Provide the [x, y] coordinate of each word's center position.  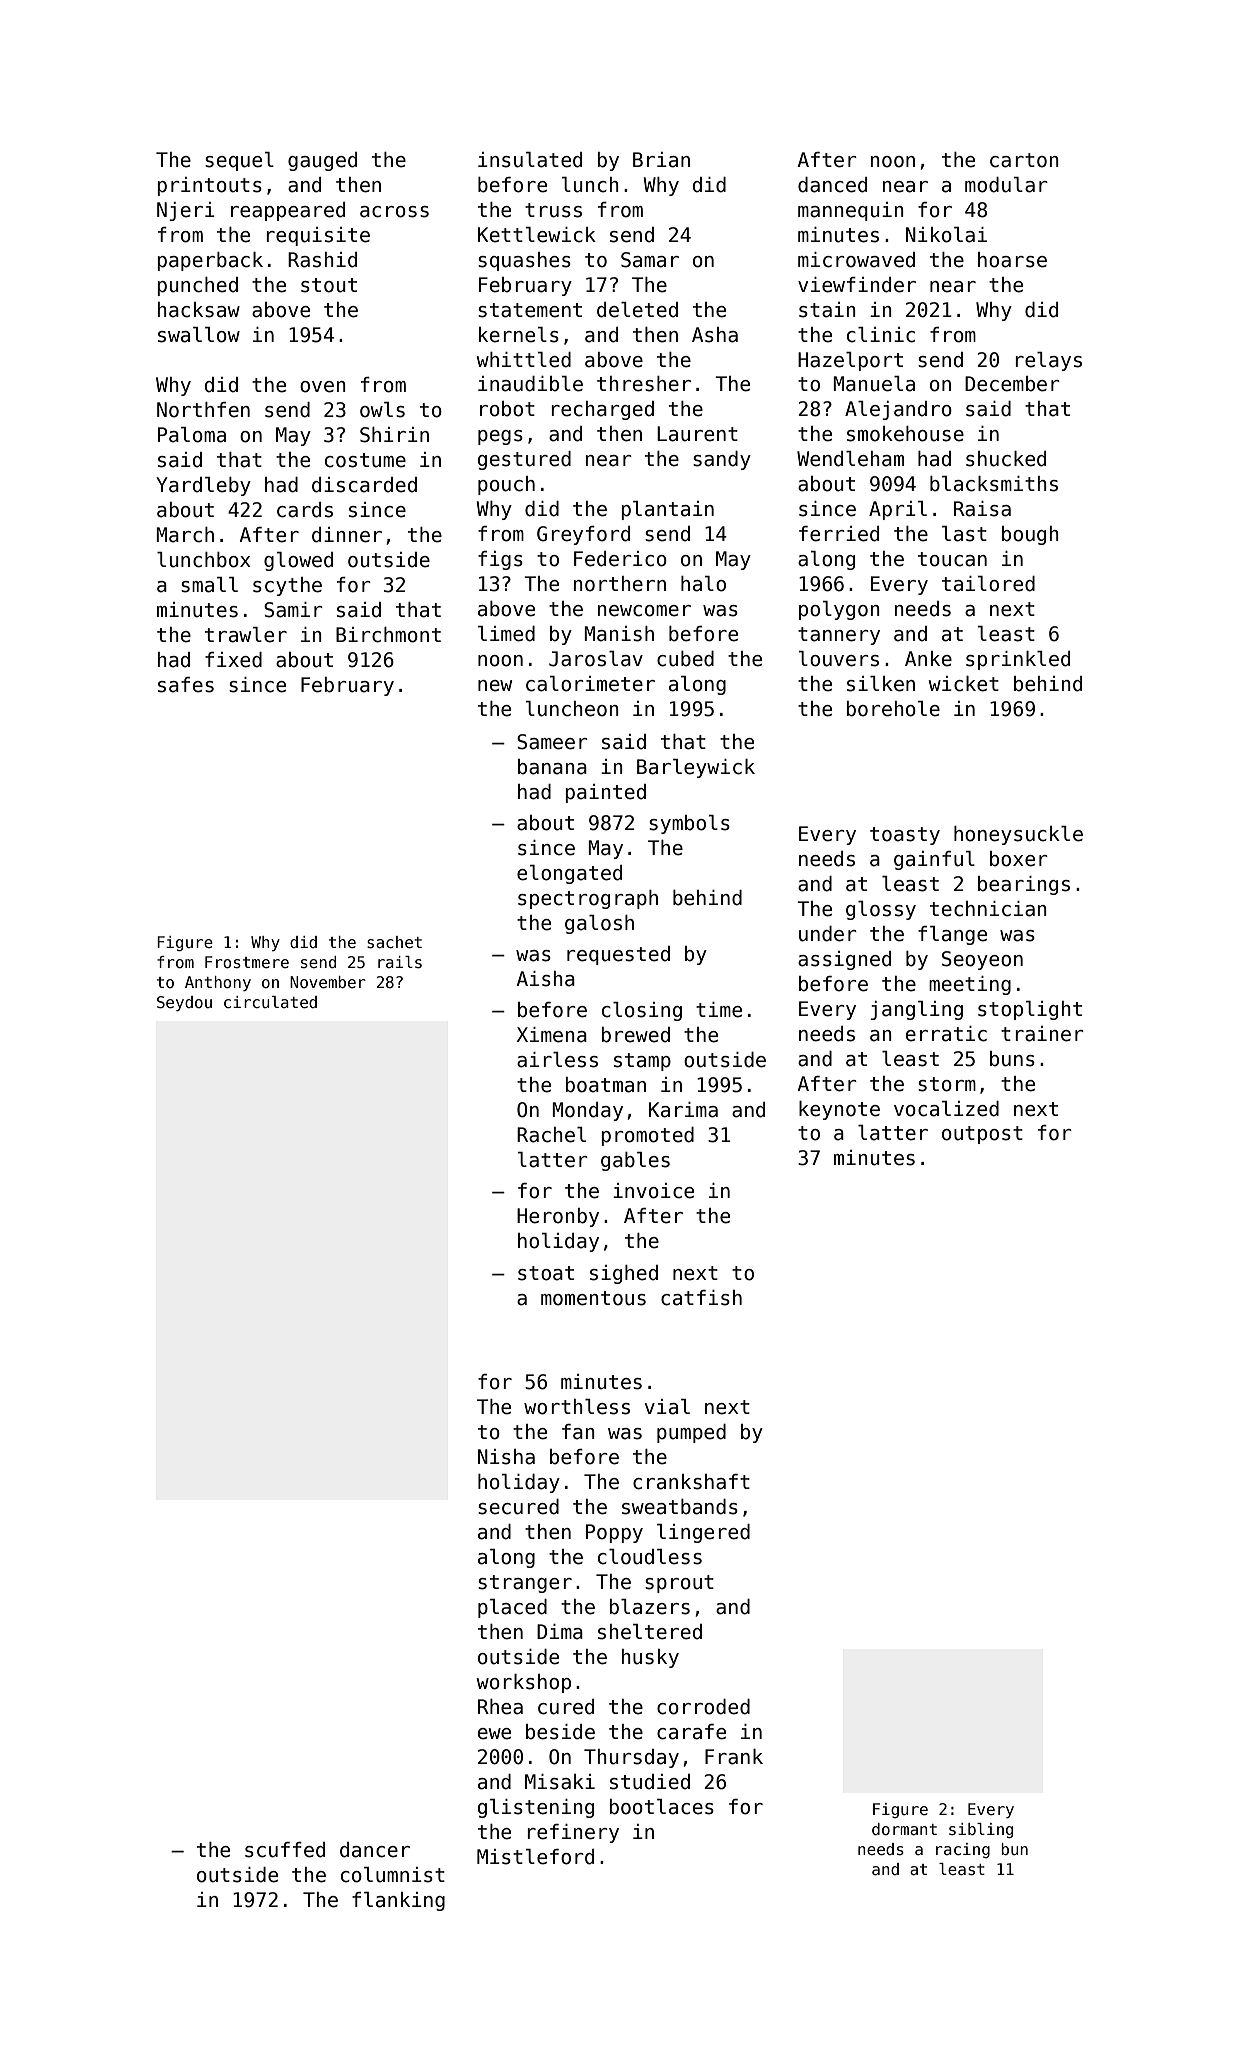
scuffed [285, 1850]
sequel [239, 161]
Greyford [583, 535]
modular [1006, 185]
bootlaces [662, 1807]
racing [963, 1850]
